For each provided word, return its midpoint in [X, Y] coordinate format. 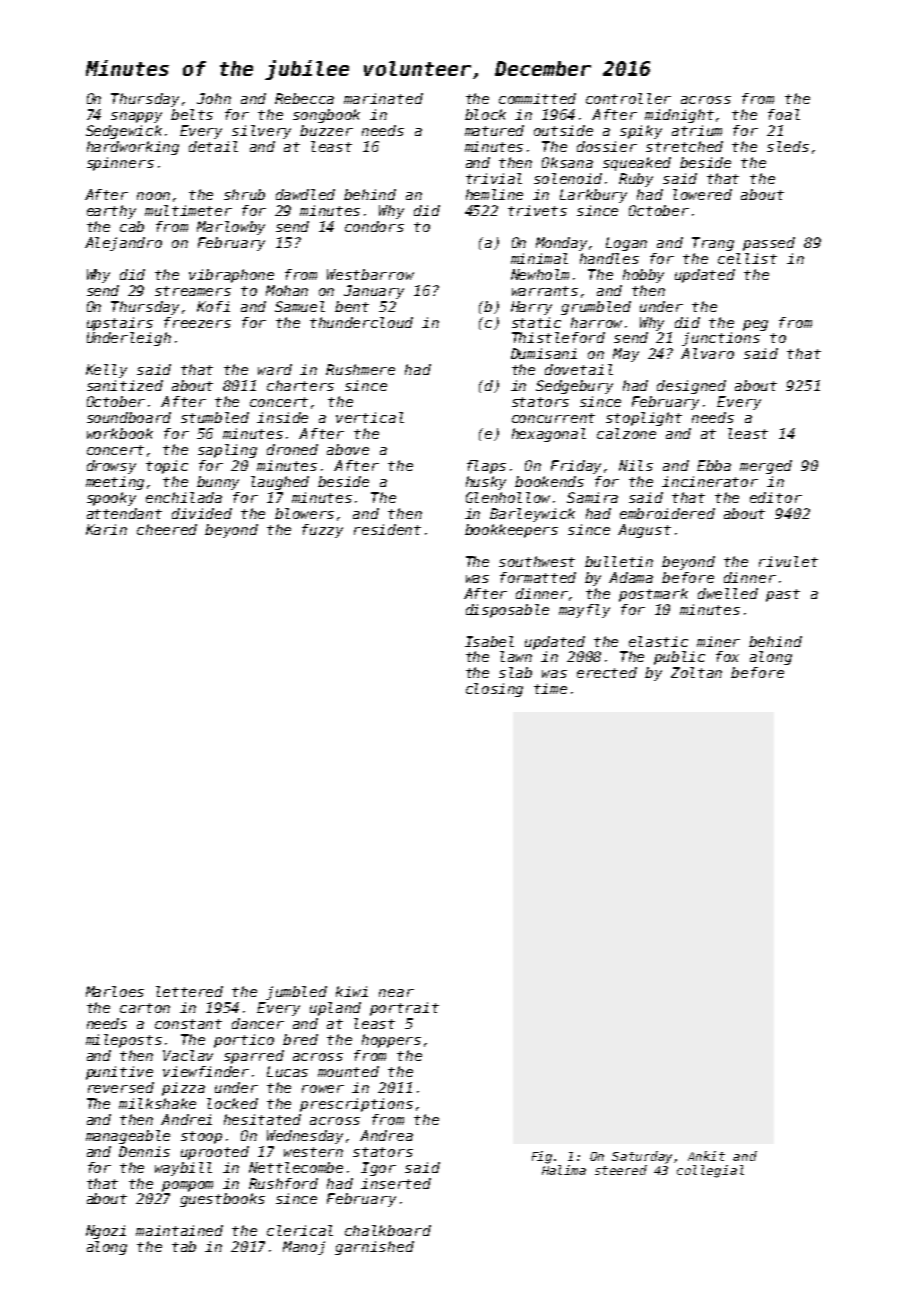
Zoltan [696, 672]
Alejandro [123, 244]
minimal [539, 258]
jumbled [296, 993]
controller [628, 98]
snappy [136, 117]
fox [727, 656]
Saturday [642, 1157]
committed [537, 98]
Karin [106, 529]
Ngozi [106, 1232]
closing [494, 690]
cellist [747, 258]
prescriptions [356, 1105]
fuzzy [322, 531]
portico [244, 1041]
